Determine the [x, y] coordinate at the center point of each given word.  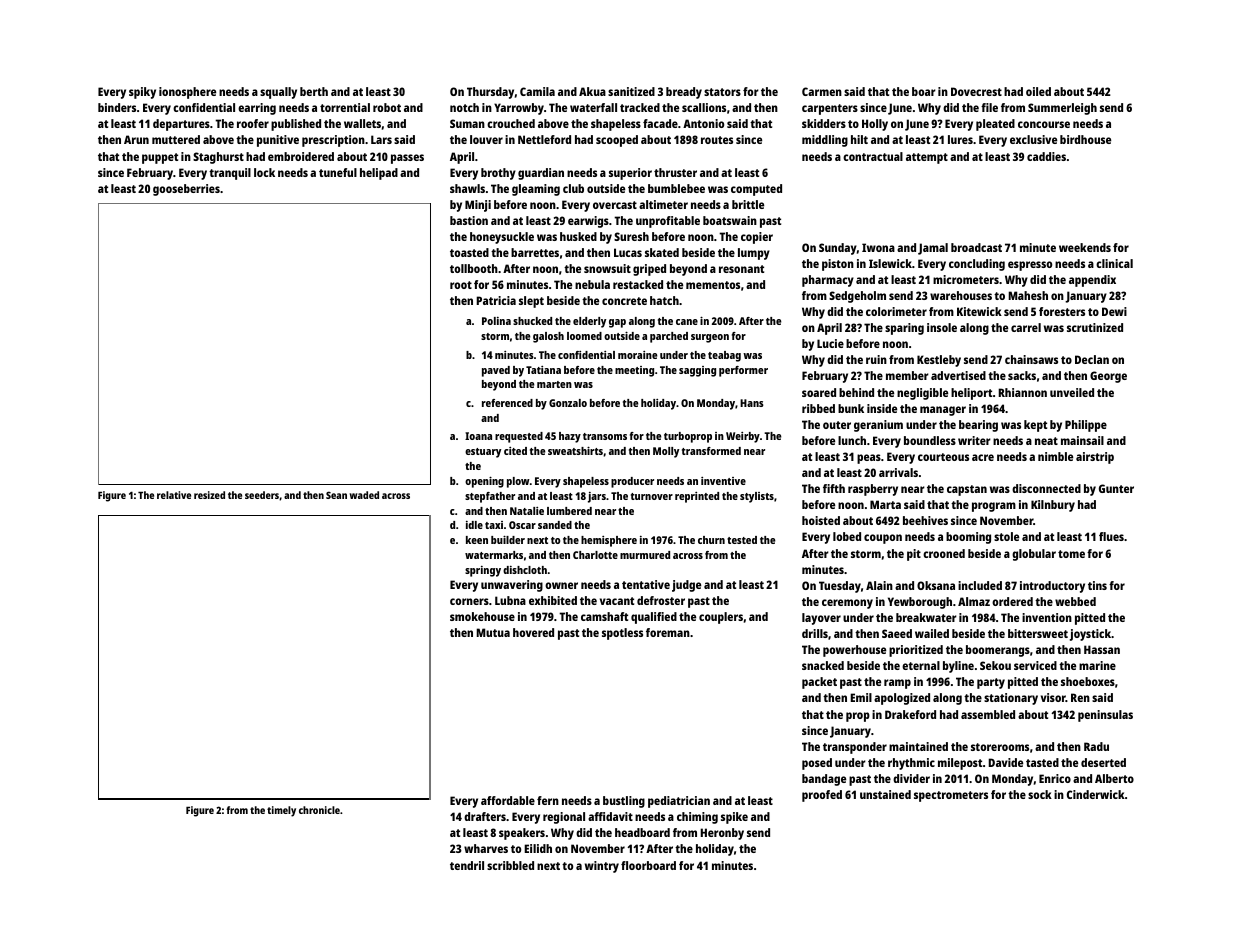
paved [496, 371]
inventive [723, 481]
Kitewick [979, 311]
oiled [1038, 91]
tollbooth [474, 268]
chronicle [319, 810]
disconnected [1046, 488]
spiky [142, 93]
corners [469, 601]
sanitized [631, 91]
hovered [533, 632]
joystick [1090, 635]
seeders [262, 495]
